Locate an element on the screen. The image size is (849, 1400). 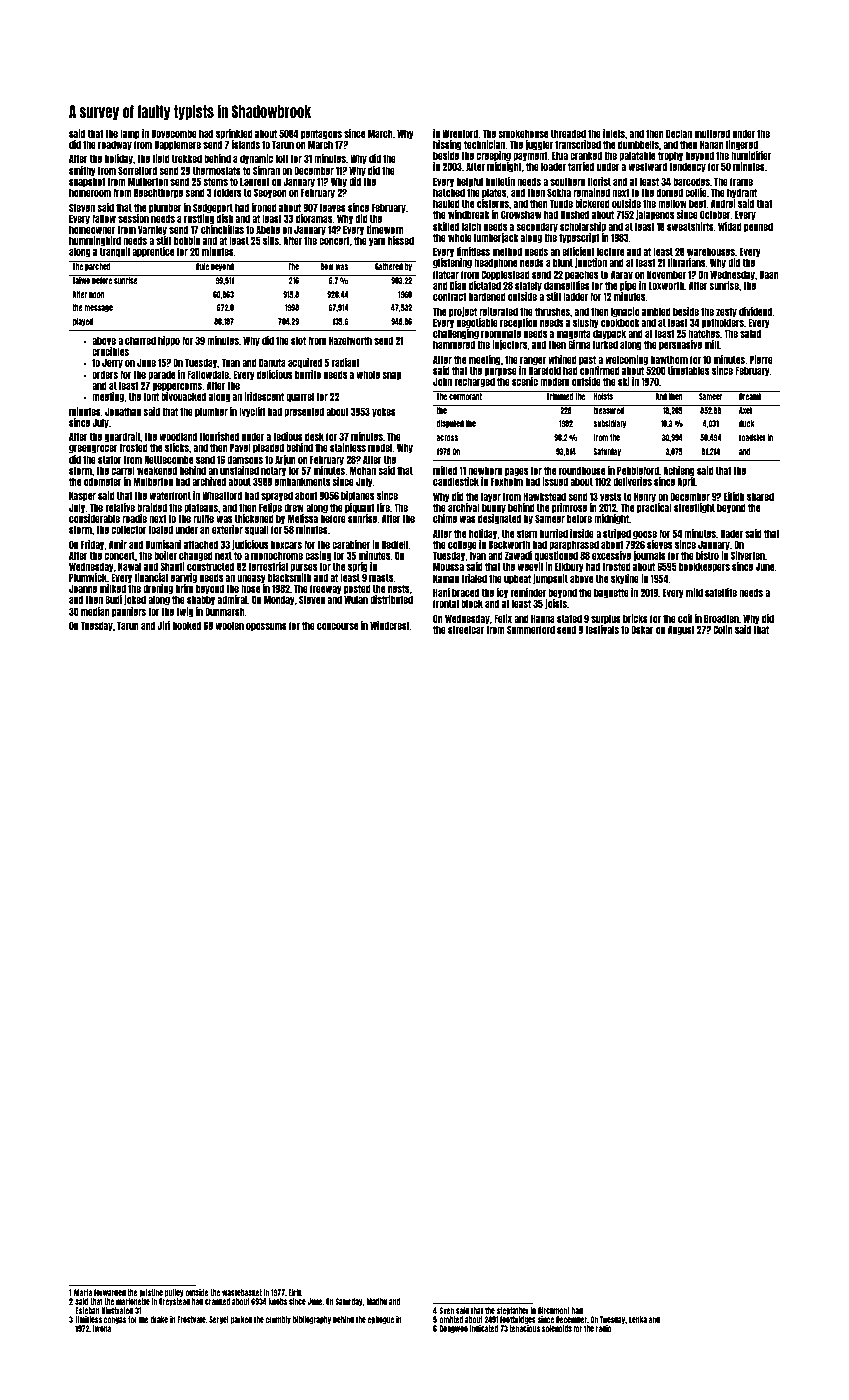
August is located at coordinates (681, 630).
